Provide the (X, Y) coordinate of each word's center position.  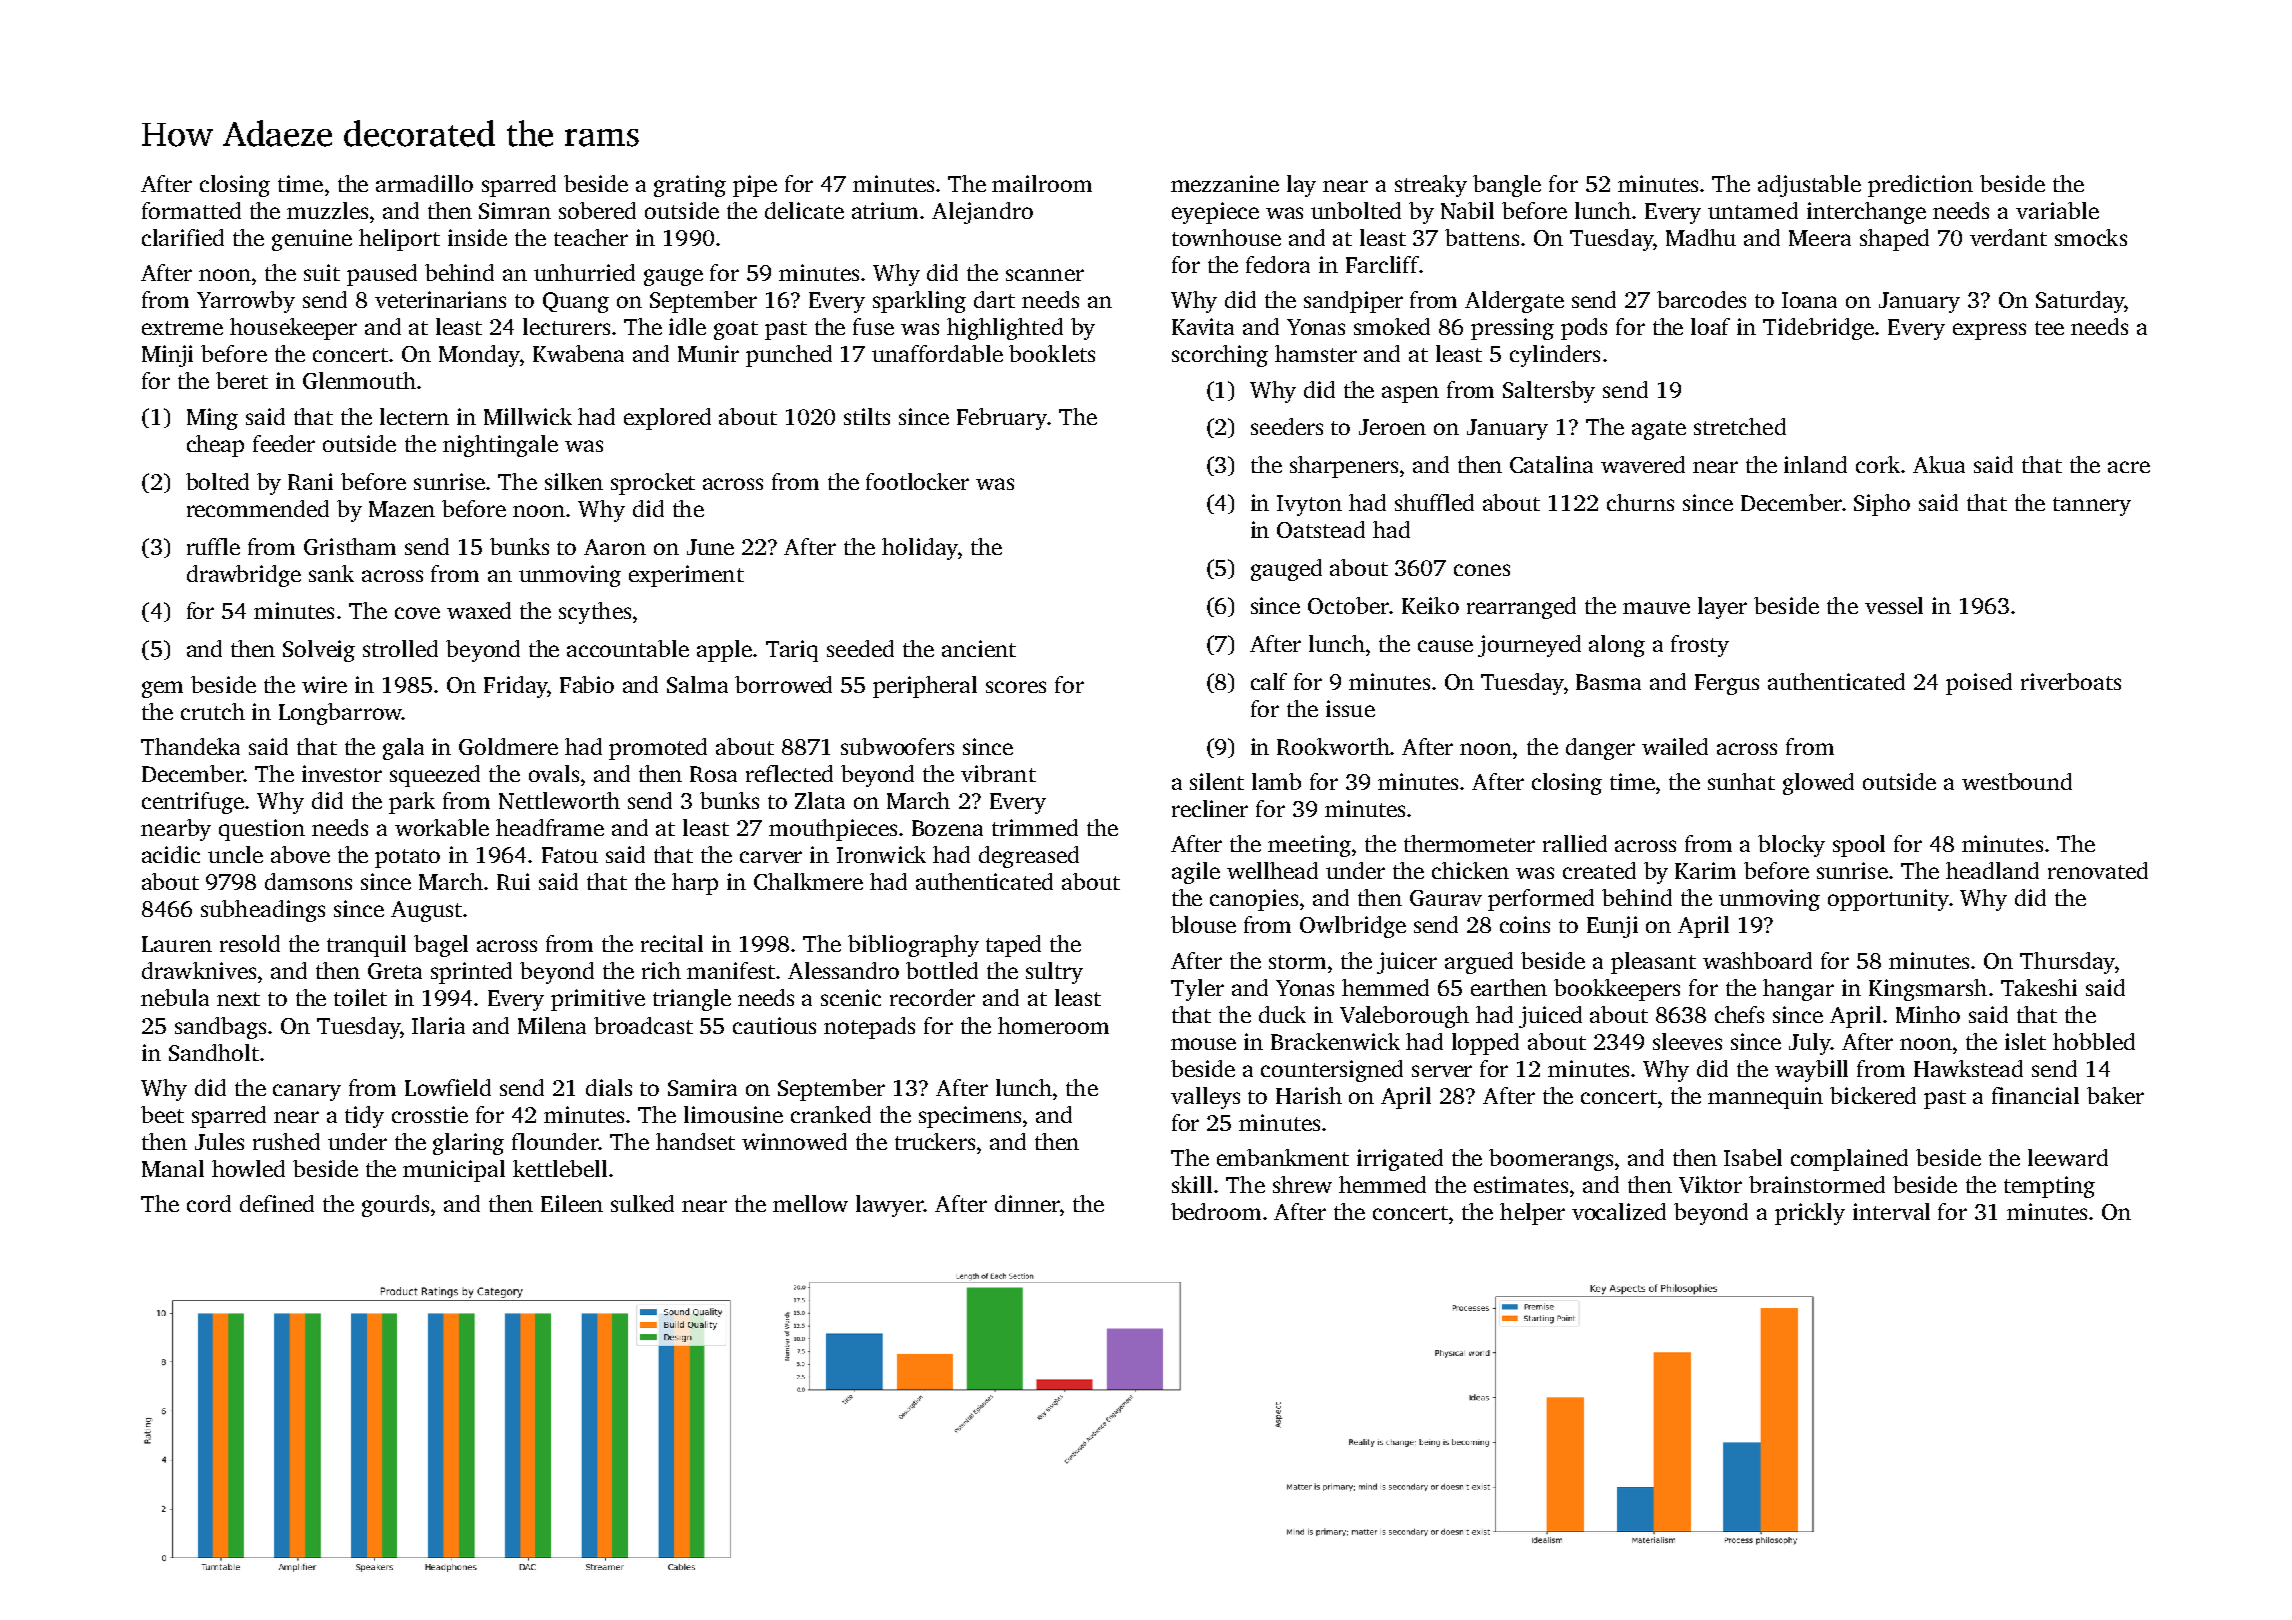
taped (1013, 946)
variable (2057, 210)
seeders (1287, 426)
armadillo (424, 183)
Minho (1928, 1014)
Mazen (402, 509)
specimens (970, 1117)
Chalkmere (808, 881)
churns (1640, 502)
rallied (1575, 843)
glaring (468, 1144)
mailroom (1042, 183)
